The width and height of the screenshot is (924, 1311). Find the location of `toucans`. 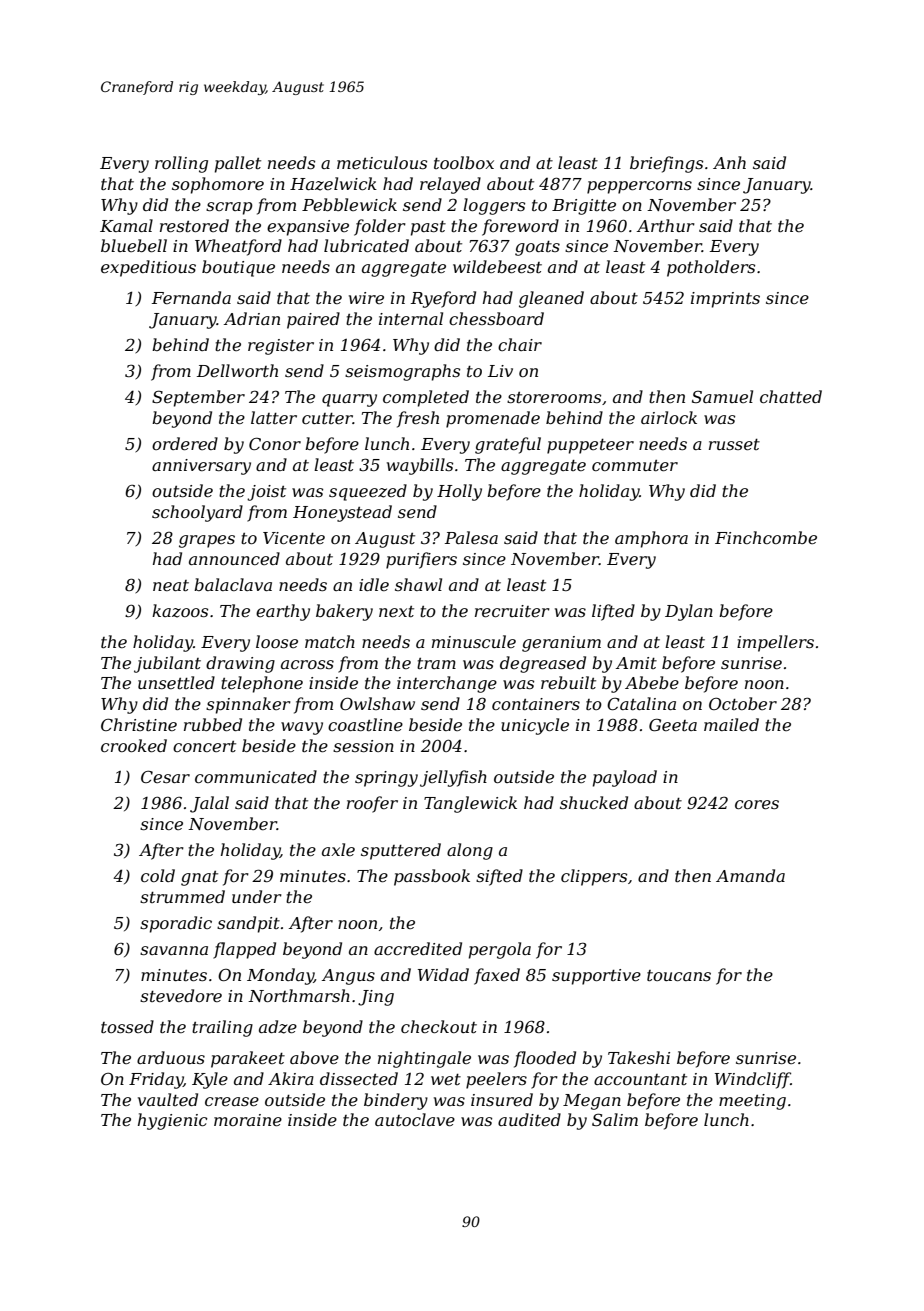

toucans is located at coordinates (679, 975).
